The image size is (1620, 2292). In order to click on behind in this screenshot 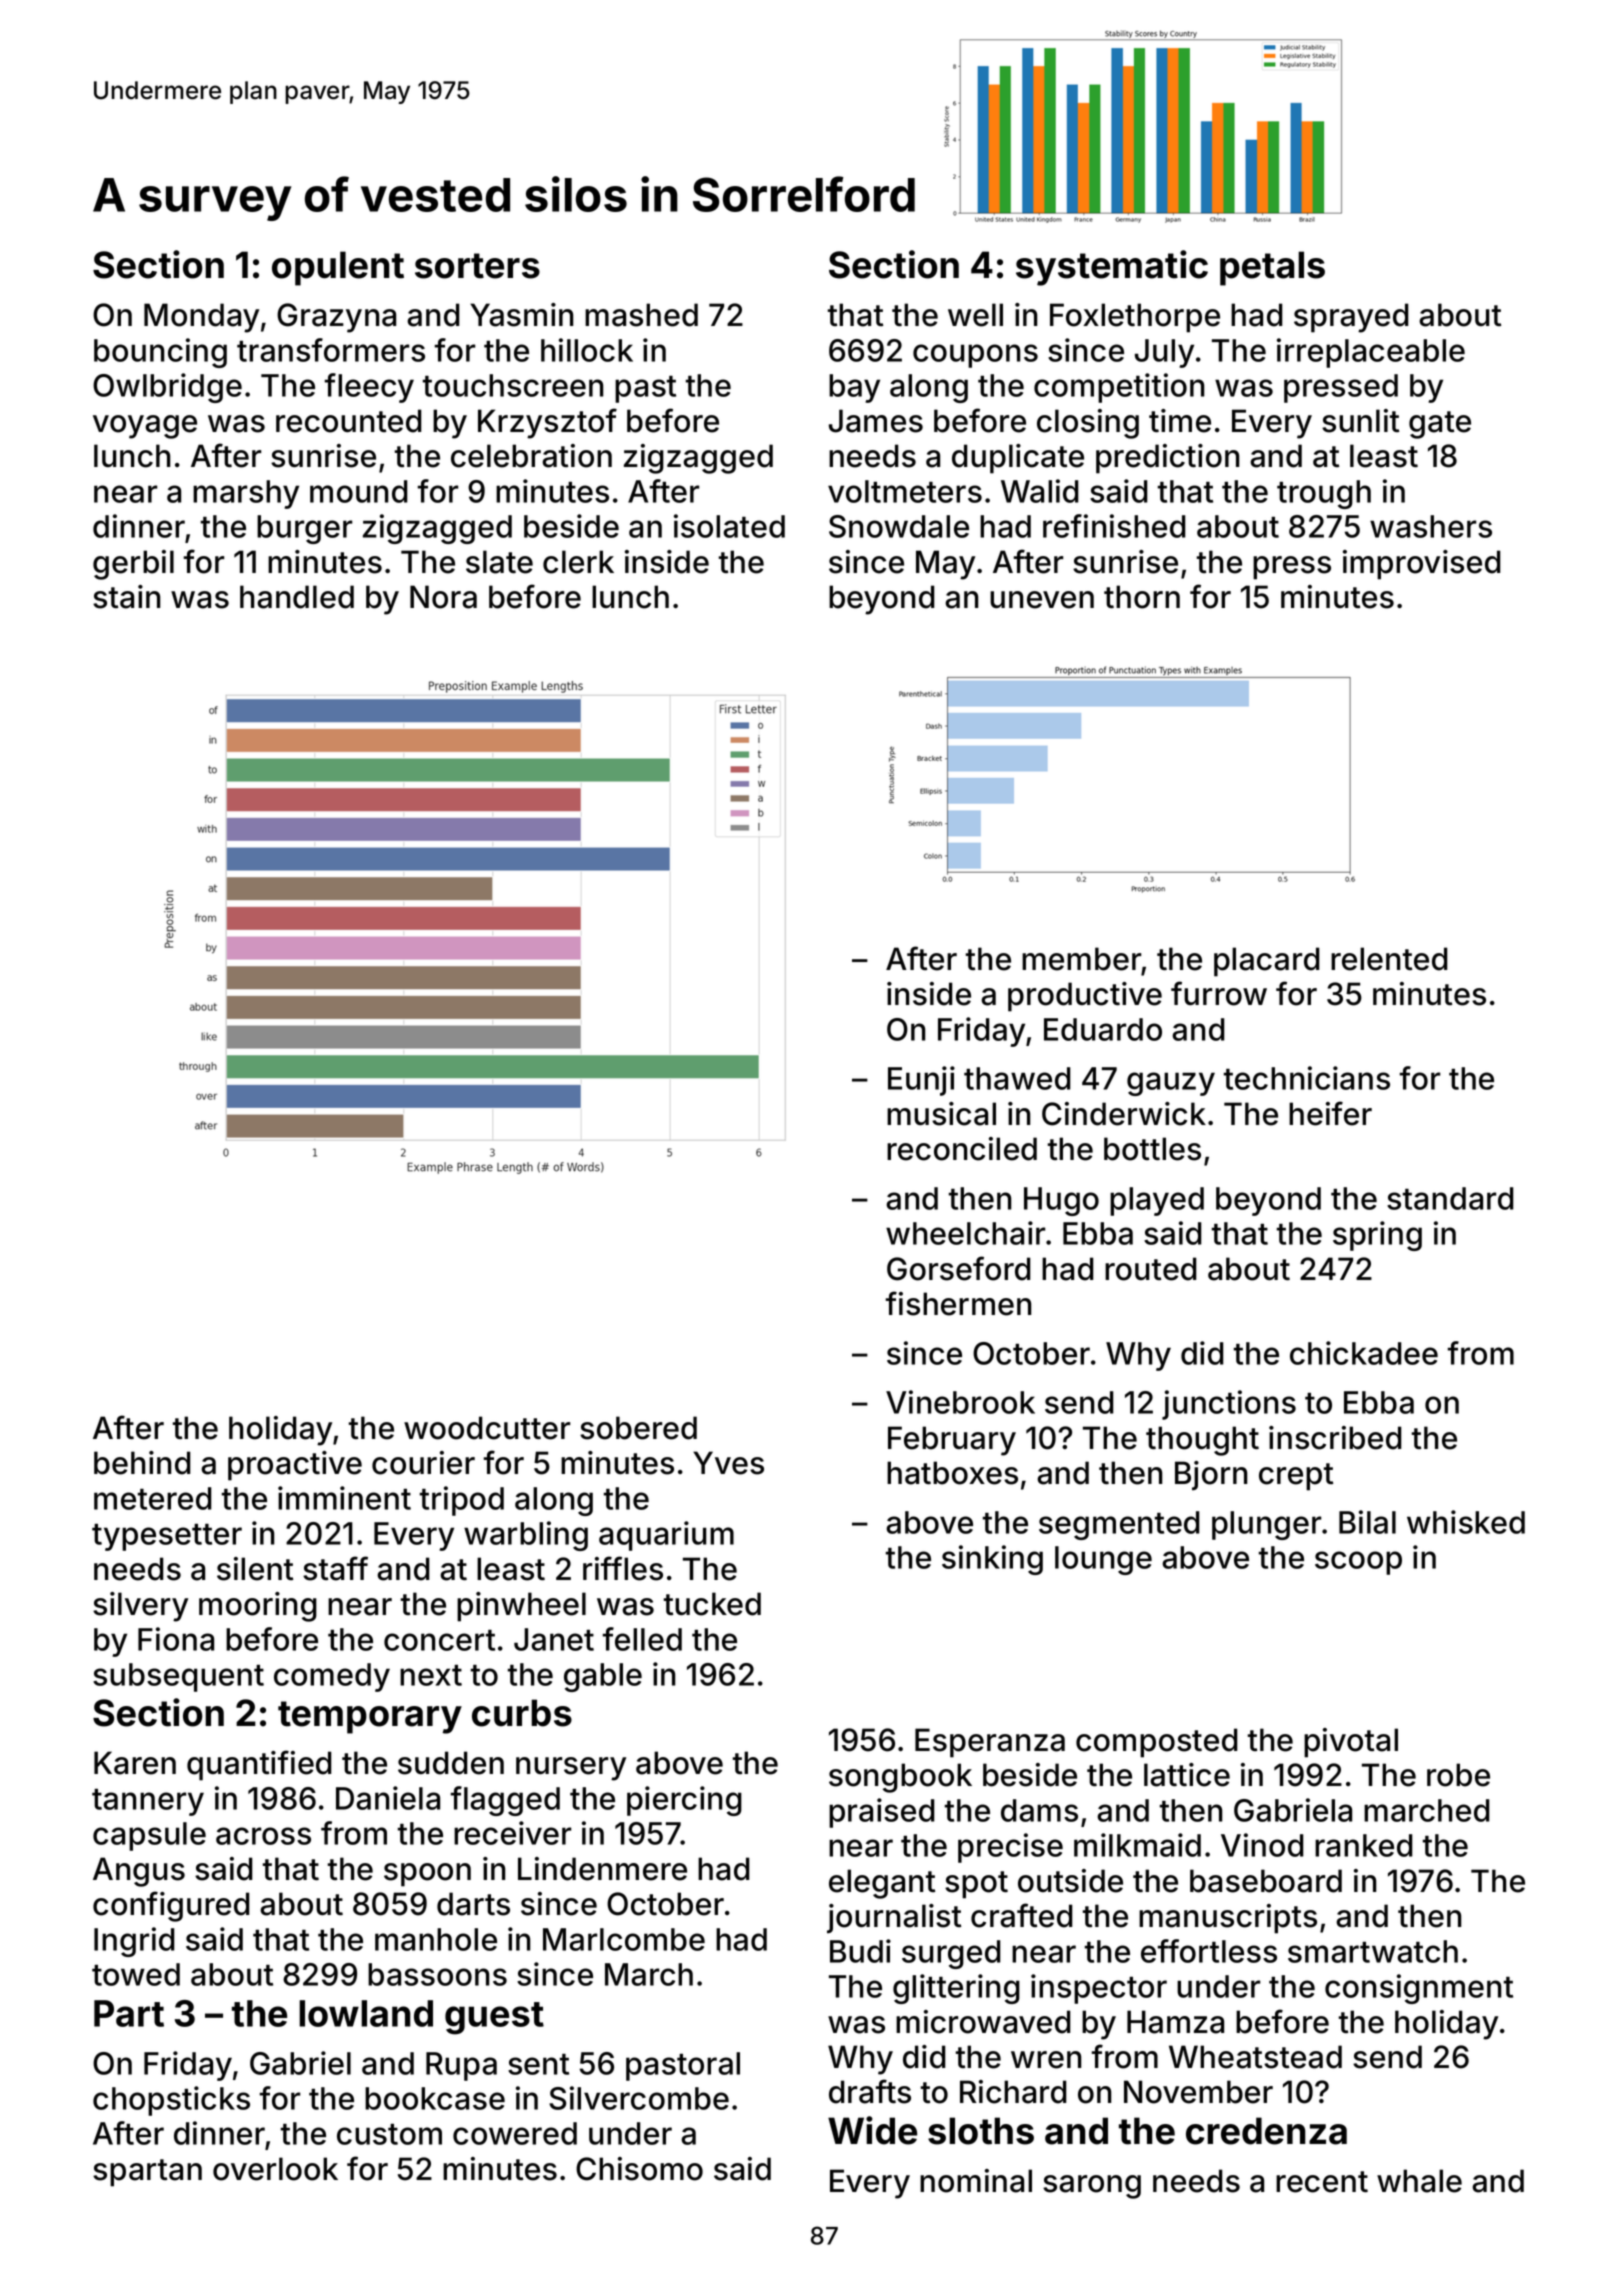, I will do `click(142, 1463)`.
